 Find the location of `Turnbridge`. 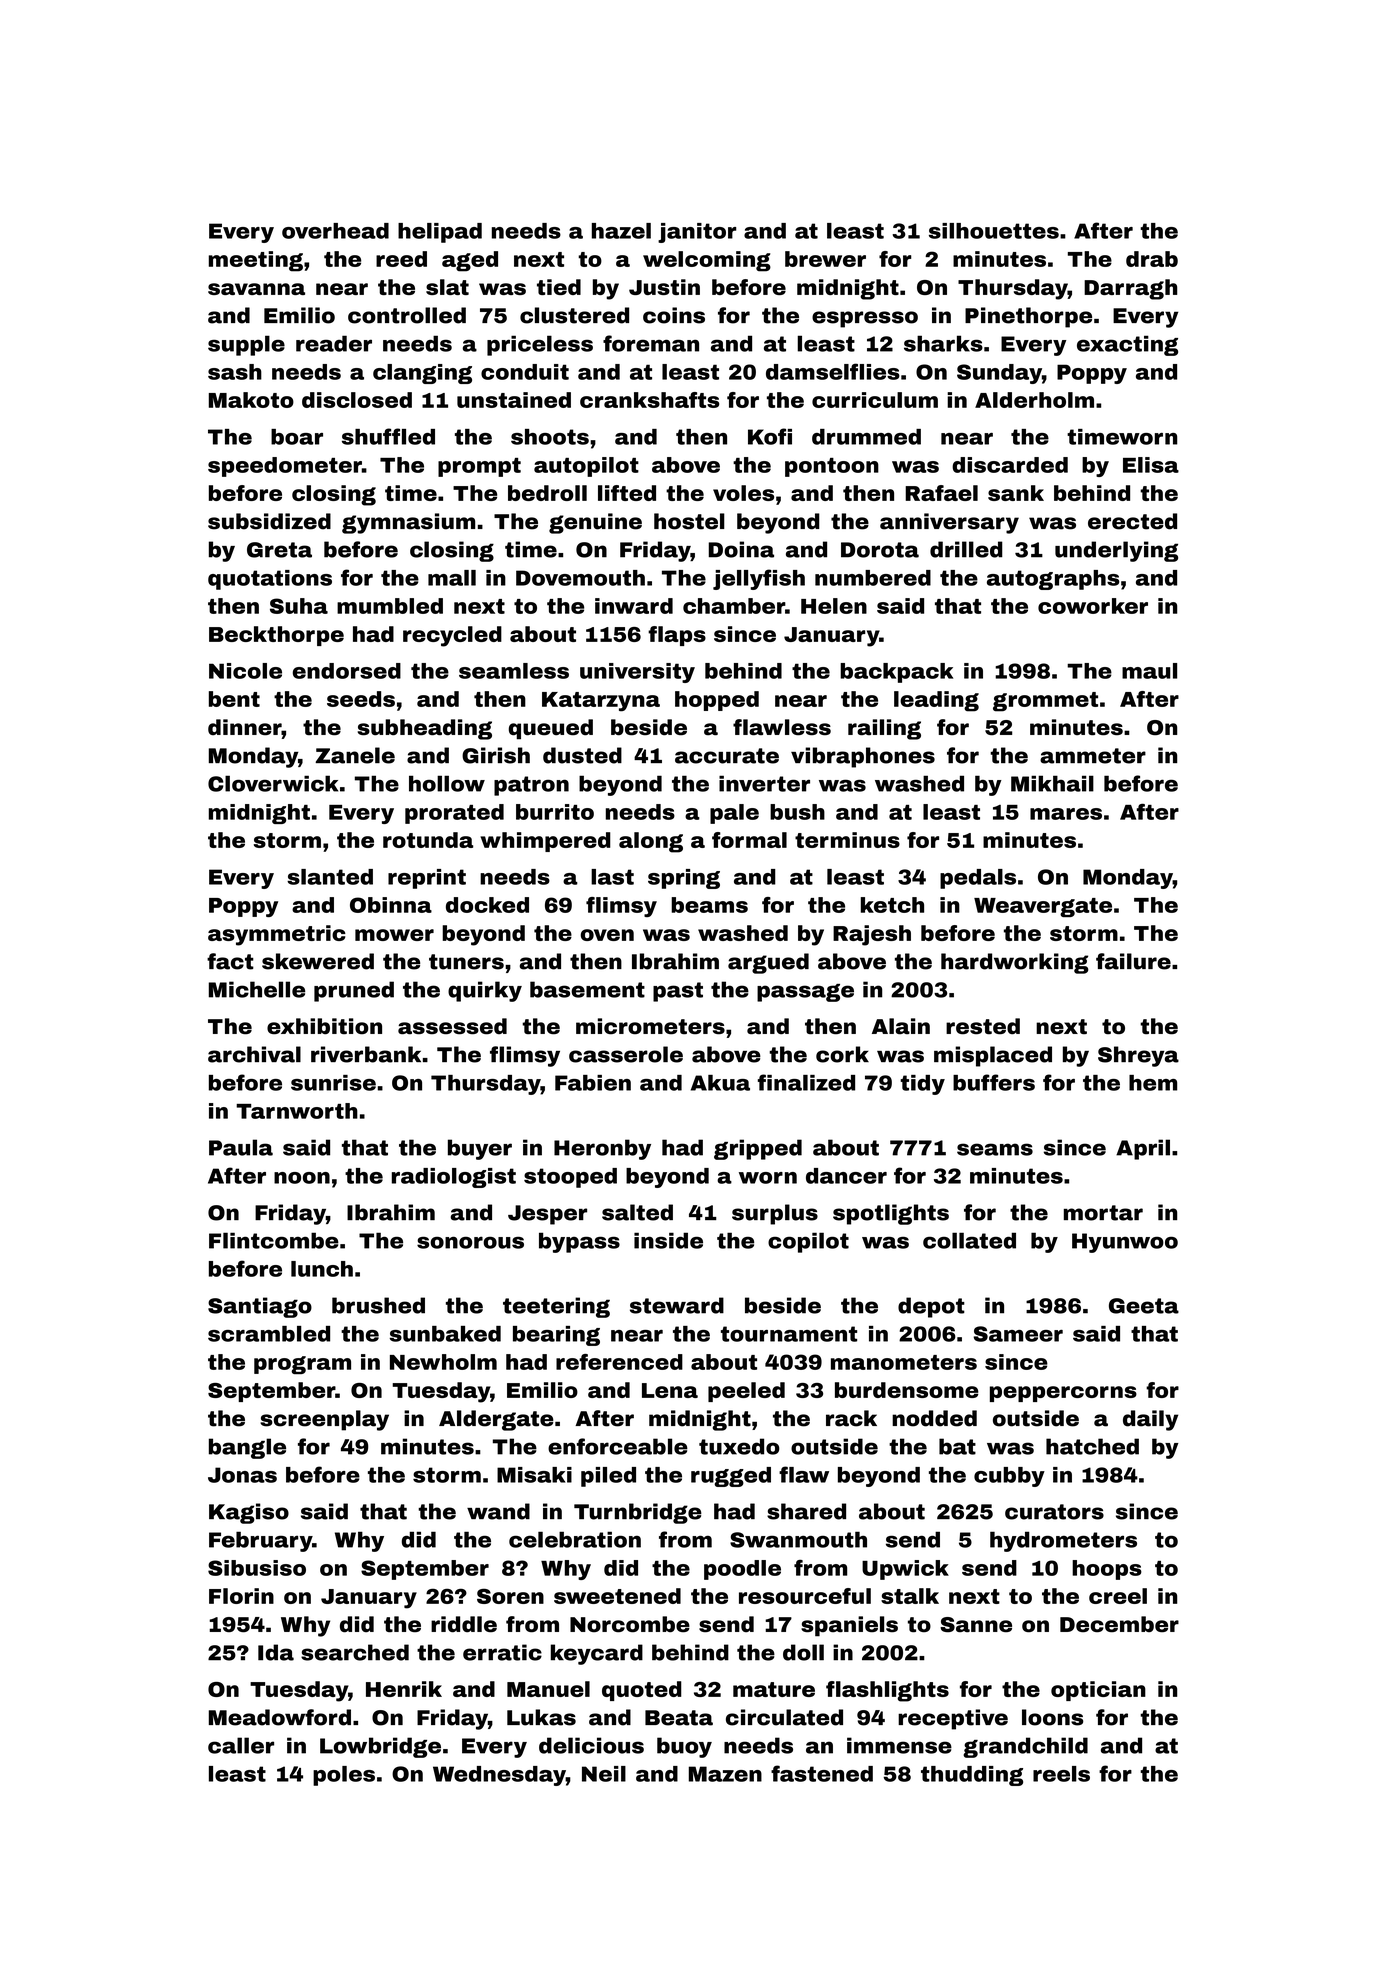

Turnbridge is located at coordinates (638, 1513).
